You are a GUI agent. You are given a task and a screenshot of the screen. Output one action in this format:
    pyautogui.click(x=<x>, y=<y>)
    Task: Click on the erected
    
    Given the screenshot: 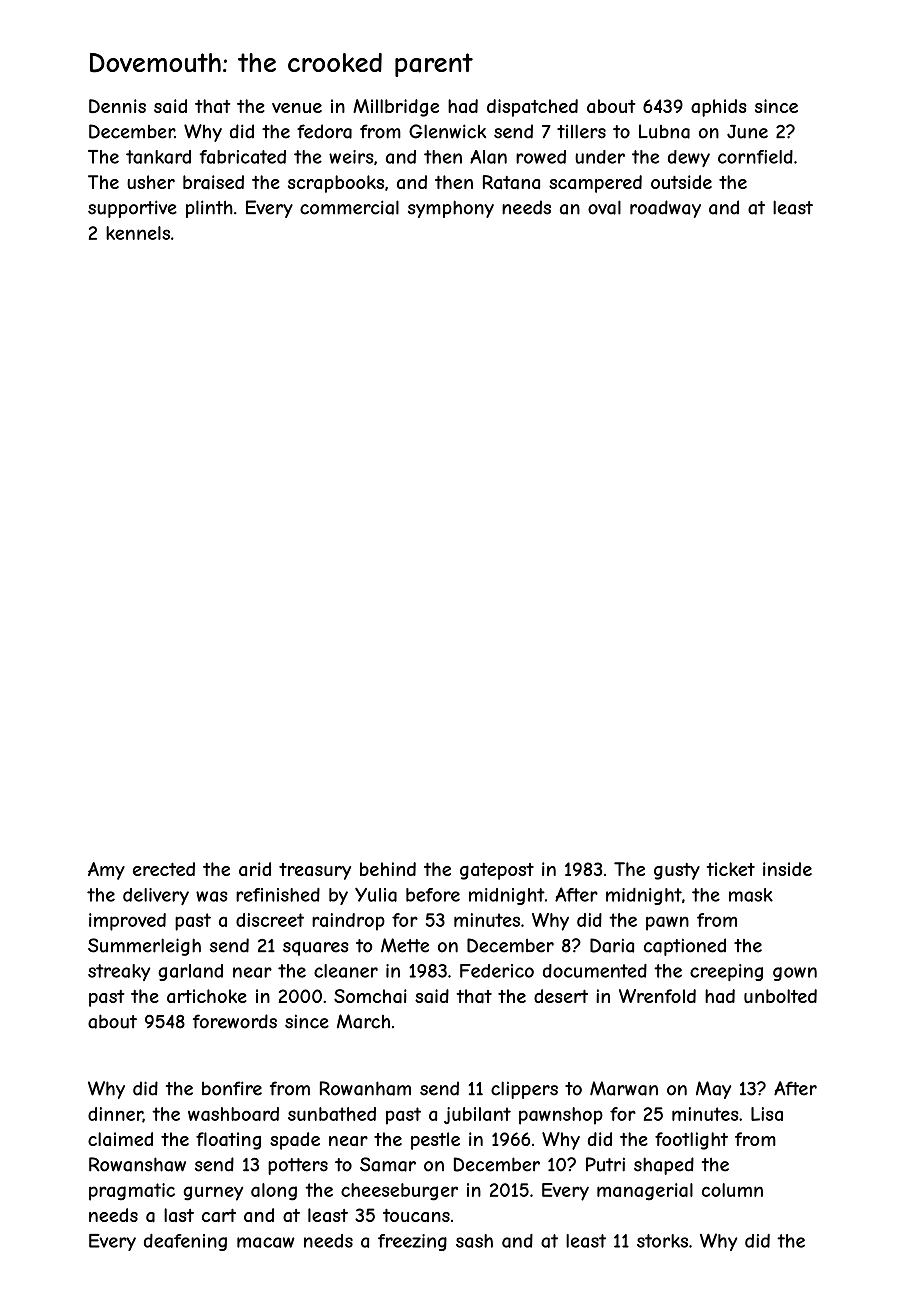 What is the action you would take?
    pyautogui.click(x=164, y=869)
